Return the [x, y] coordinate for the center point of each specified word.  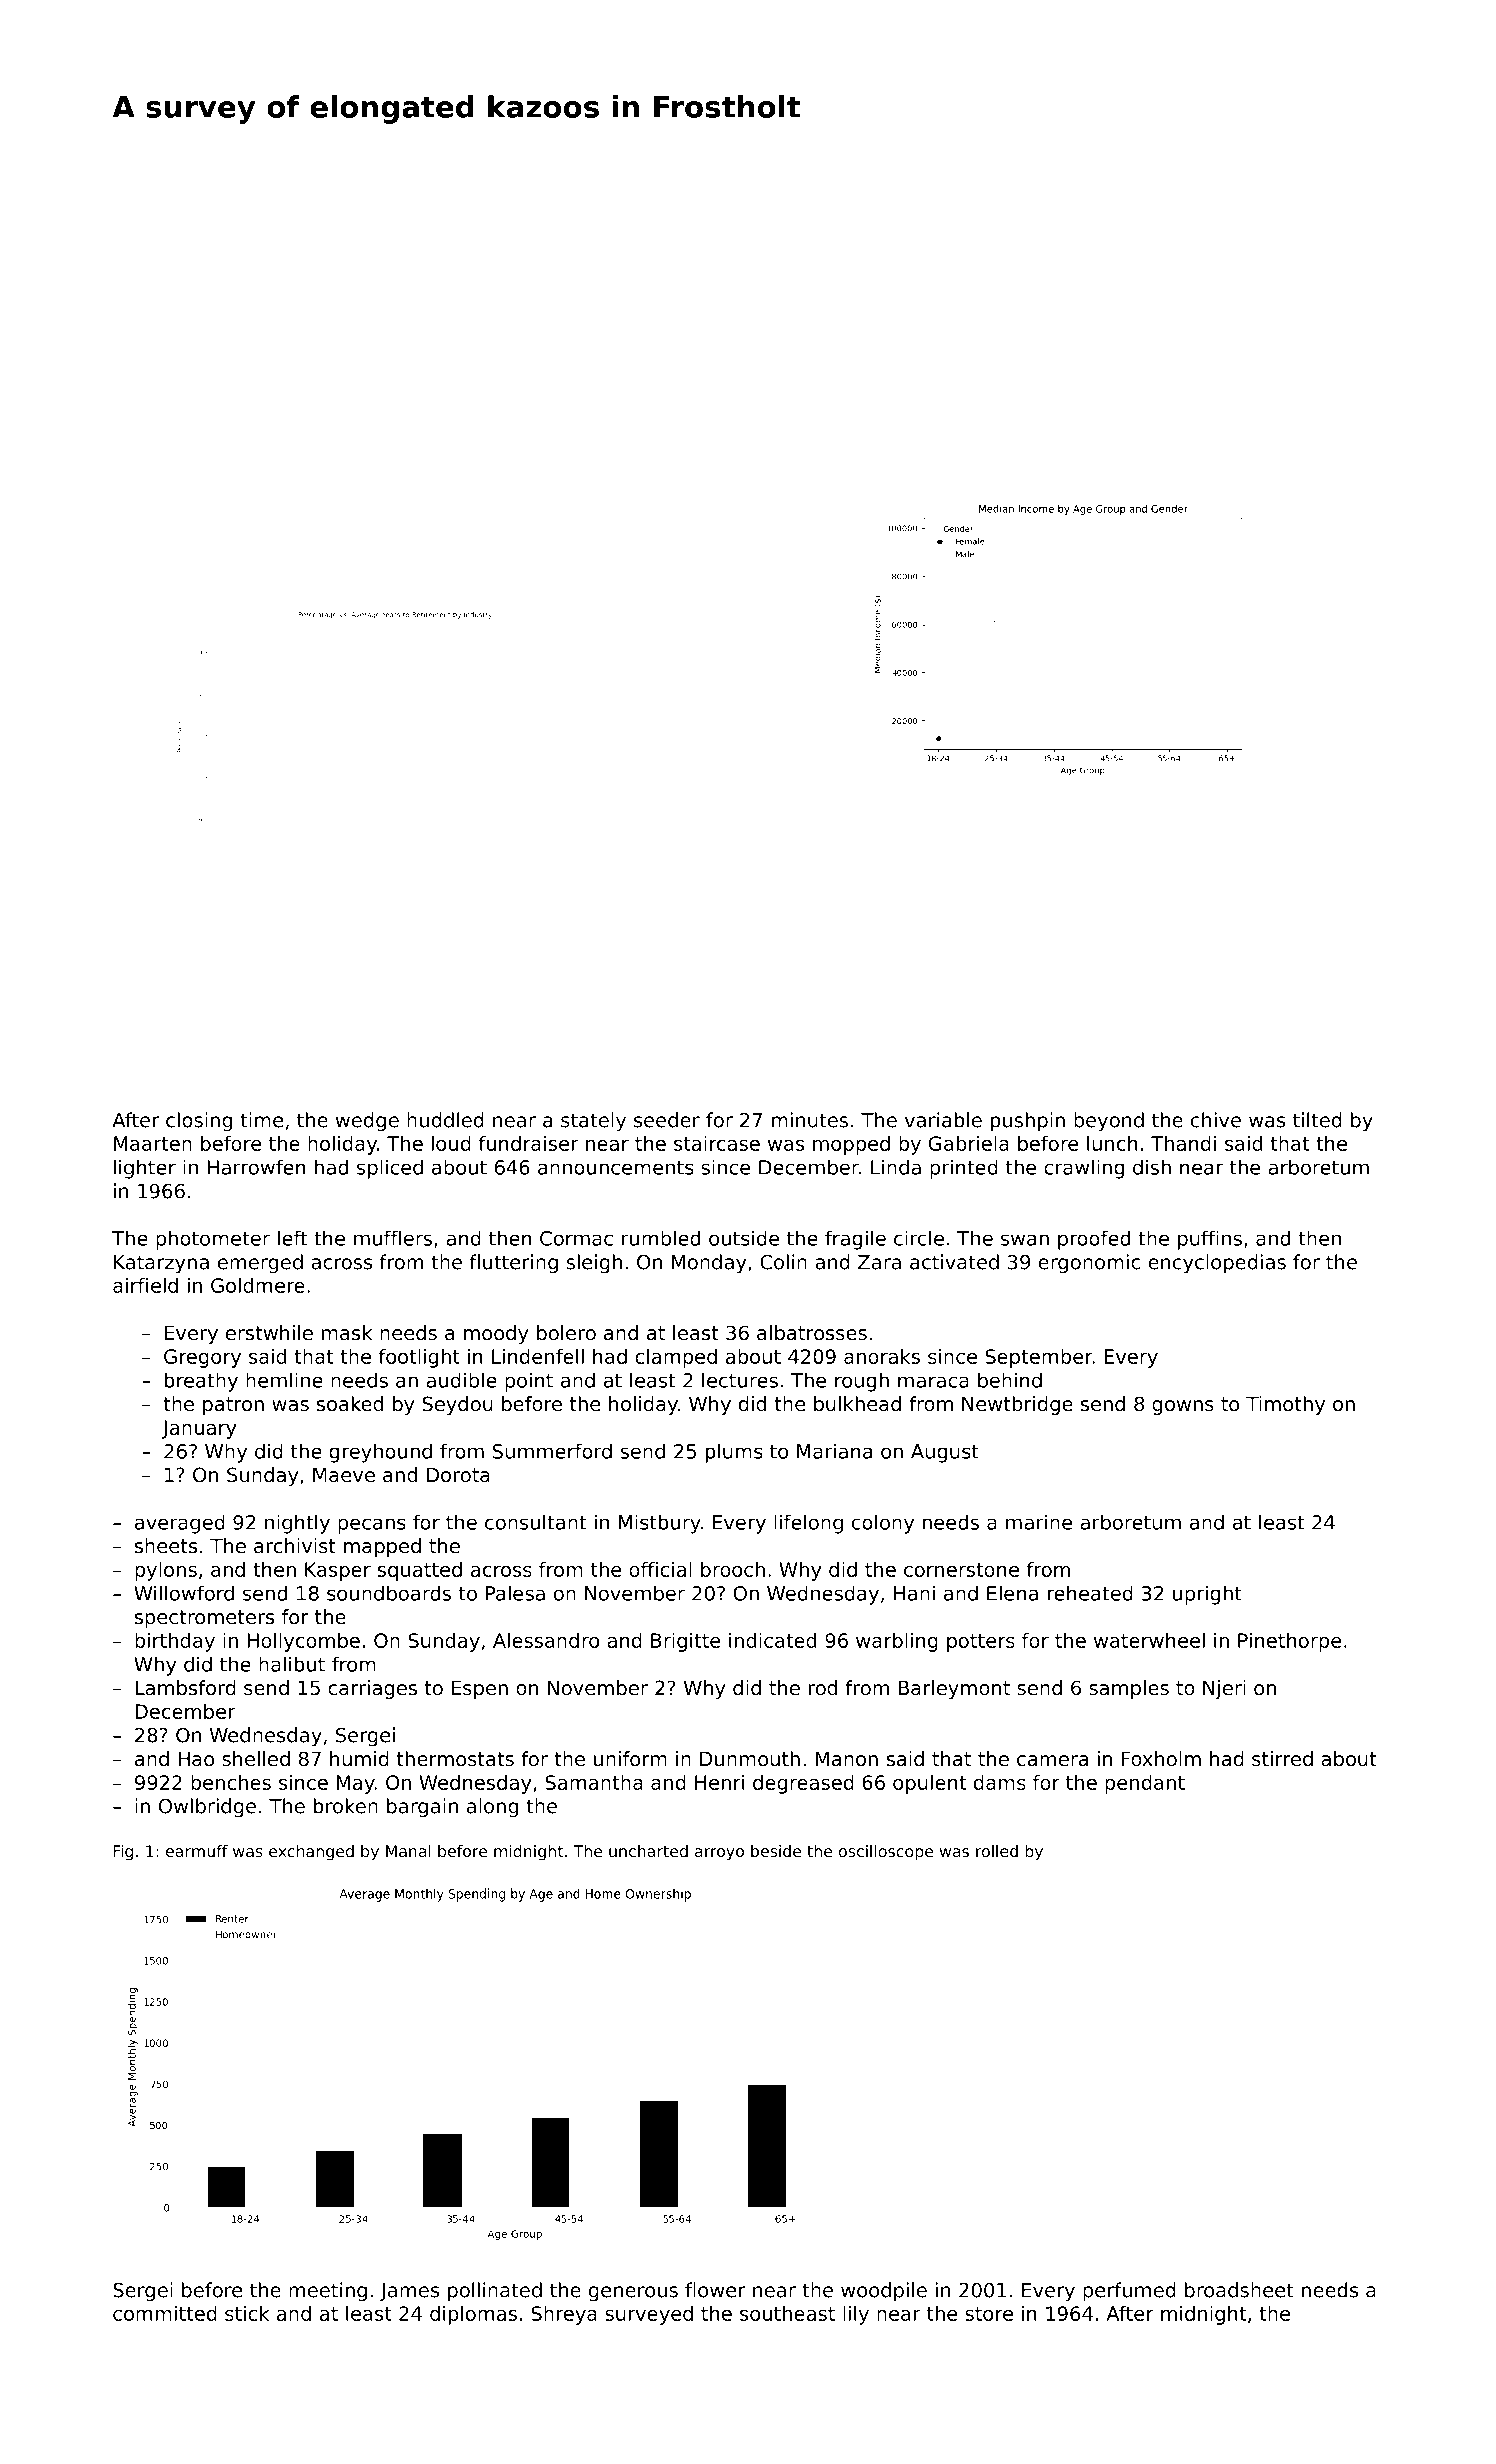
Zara [879, 1262]
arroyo [719, 1854]
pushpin [1028, 1122]
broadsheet [1239, 2290]
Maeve [344, 1475]
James [409, 2292]
